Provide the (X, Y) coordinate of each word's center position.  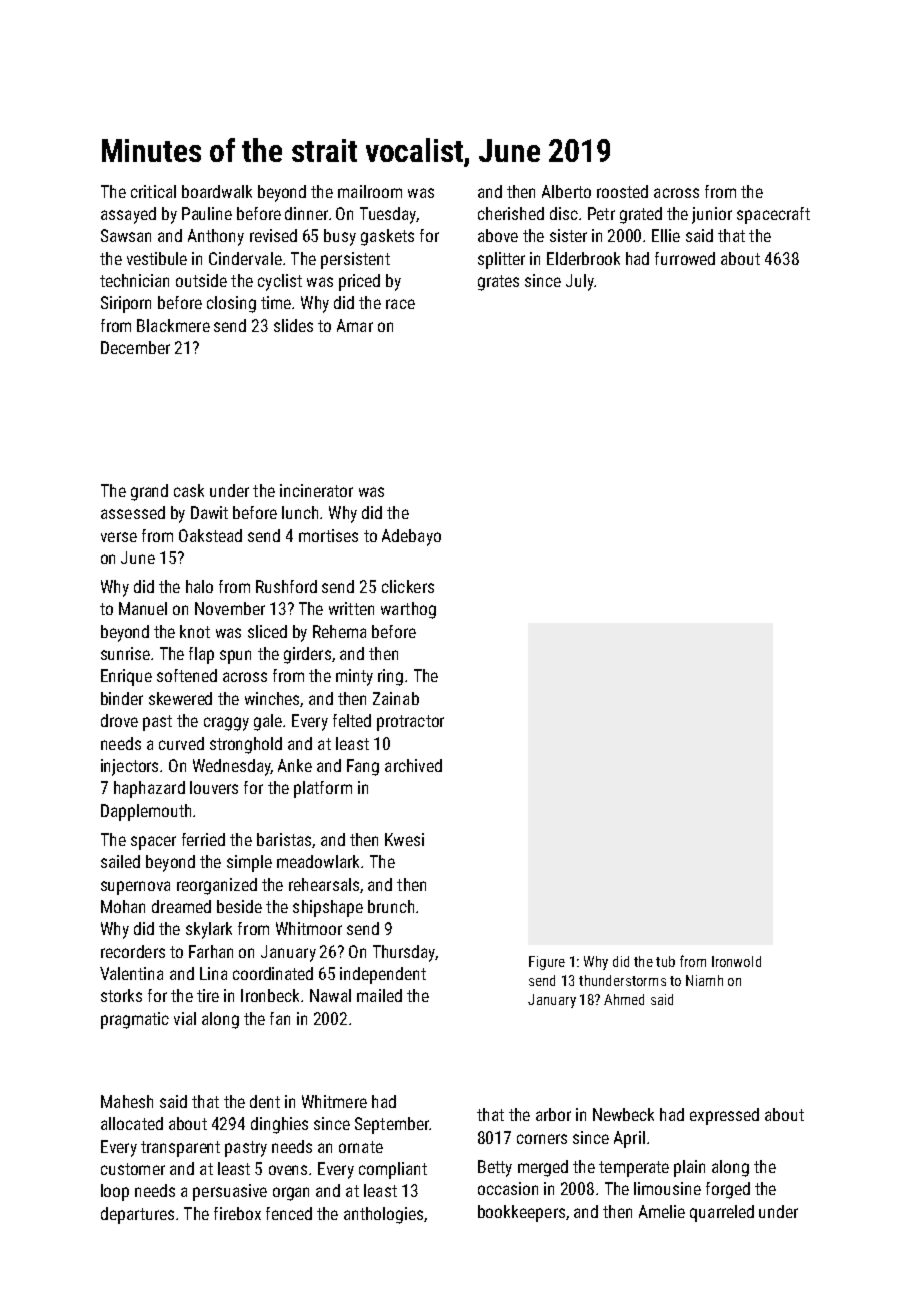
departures (137, 1215)
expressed (724, 1116)
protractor (410, 723)
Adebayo (411, 537)
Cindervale (245, 258)
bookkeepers (521, 1213)
